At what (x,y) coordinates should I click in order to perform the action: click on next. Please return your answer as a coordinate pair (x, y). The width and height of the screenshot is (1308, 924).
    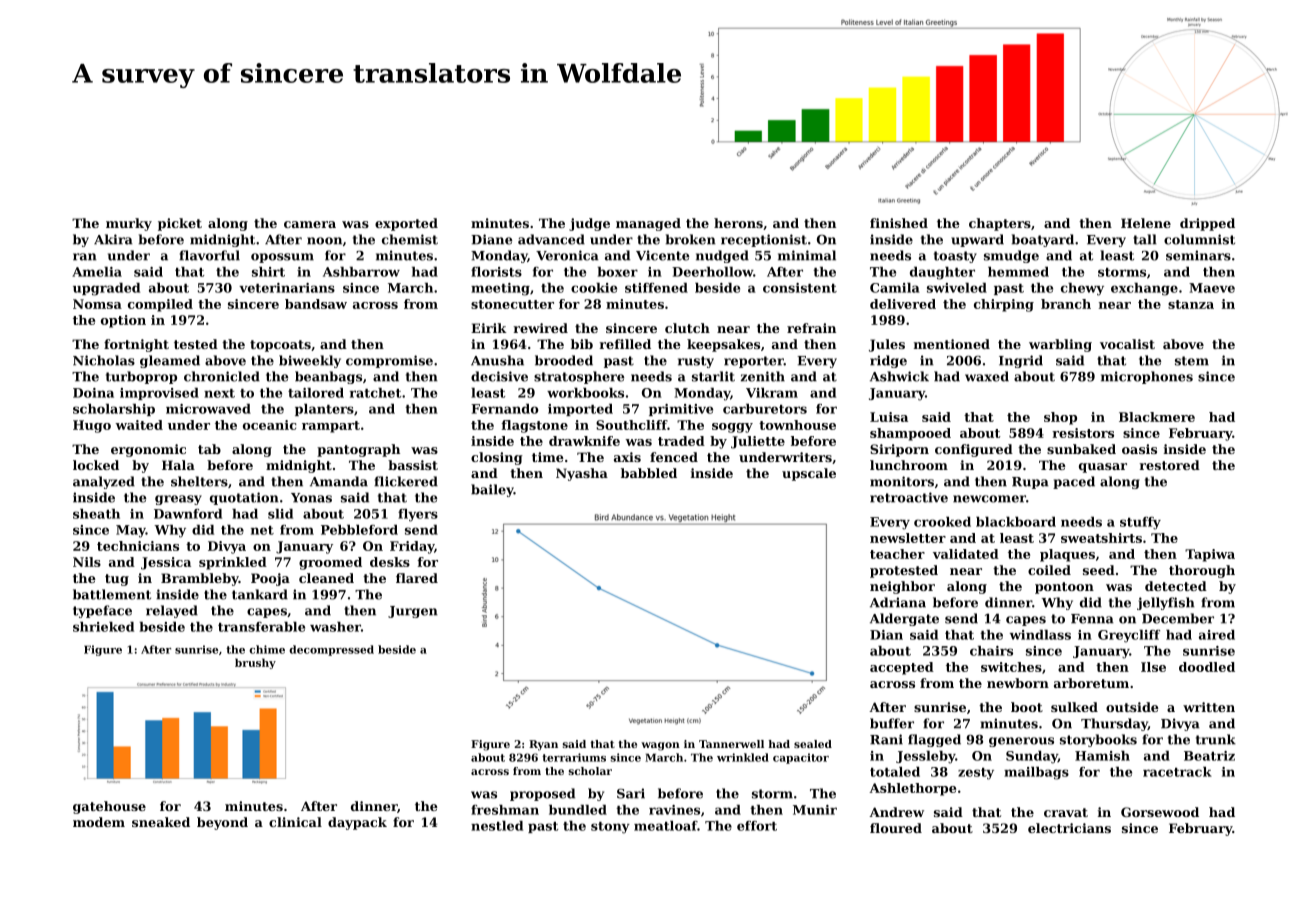
    Looking at the image, I should click on (219, 393).
